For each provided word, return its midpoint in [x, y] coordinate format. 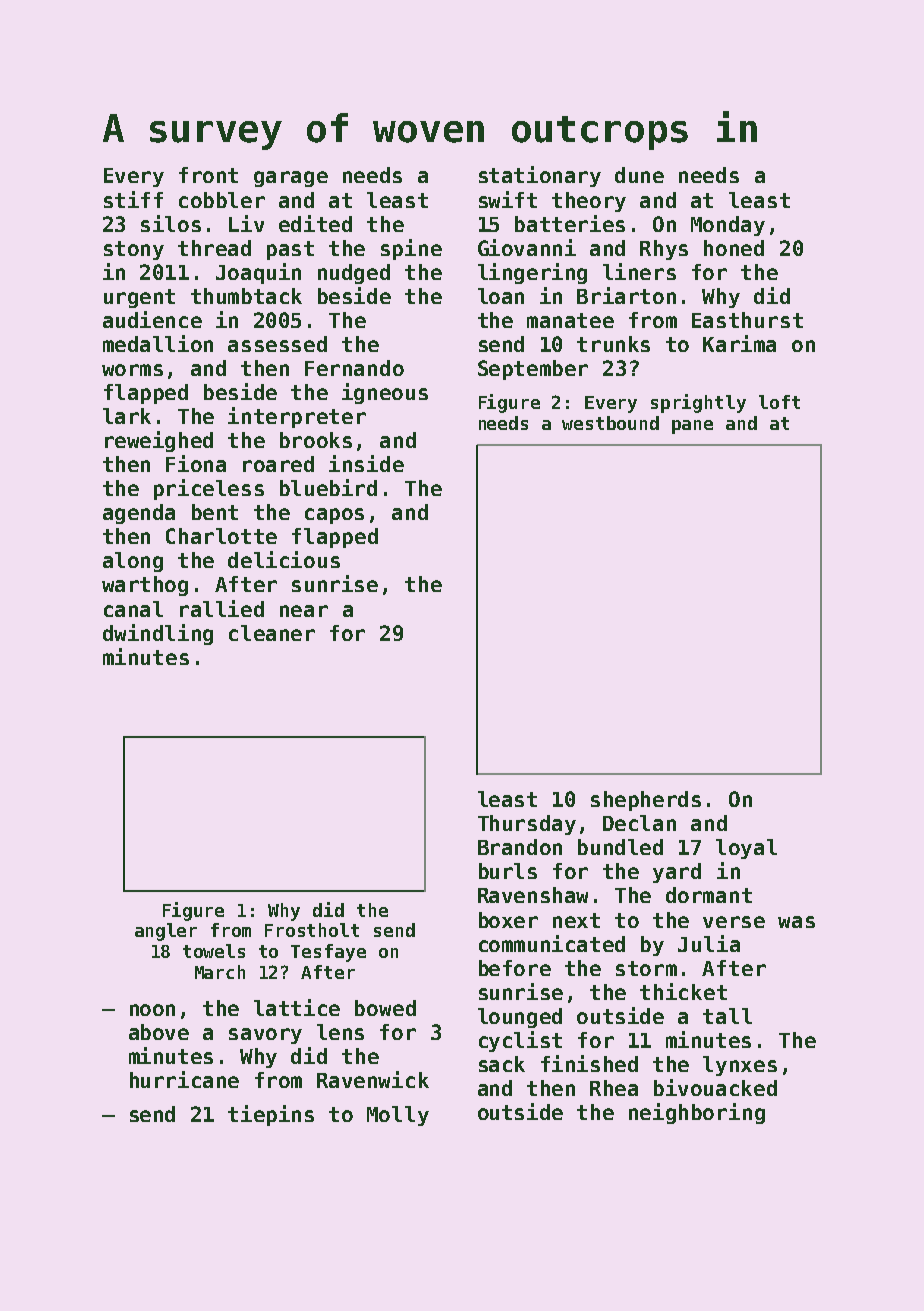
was [796, 922]
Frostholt [312, 930]
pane [692, 427]
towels [214, 951]
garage [291, 179]
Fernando [354, 368]
